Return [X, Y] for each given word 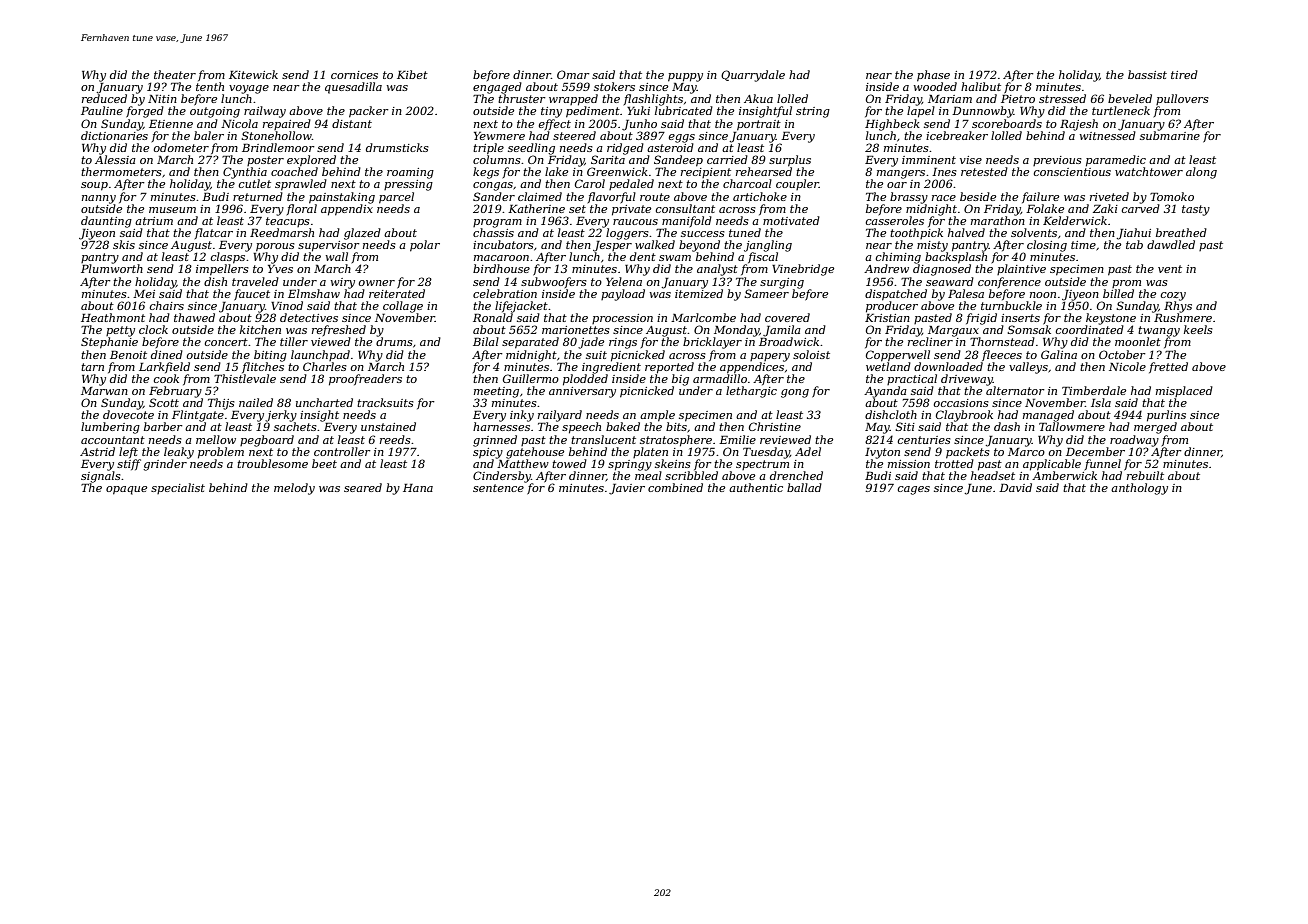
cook [166, 378]
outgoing [215, 112]
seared [363, 487]
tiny [551, 112]
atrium [154, 221]
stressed [1062, 98]
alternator [1015, 390]
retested [984, 171]
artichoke [760, 196]
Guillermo [531, 378]
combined [675, 487]
